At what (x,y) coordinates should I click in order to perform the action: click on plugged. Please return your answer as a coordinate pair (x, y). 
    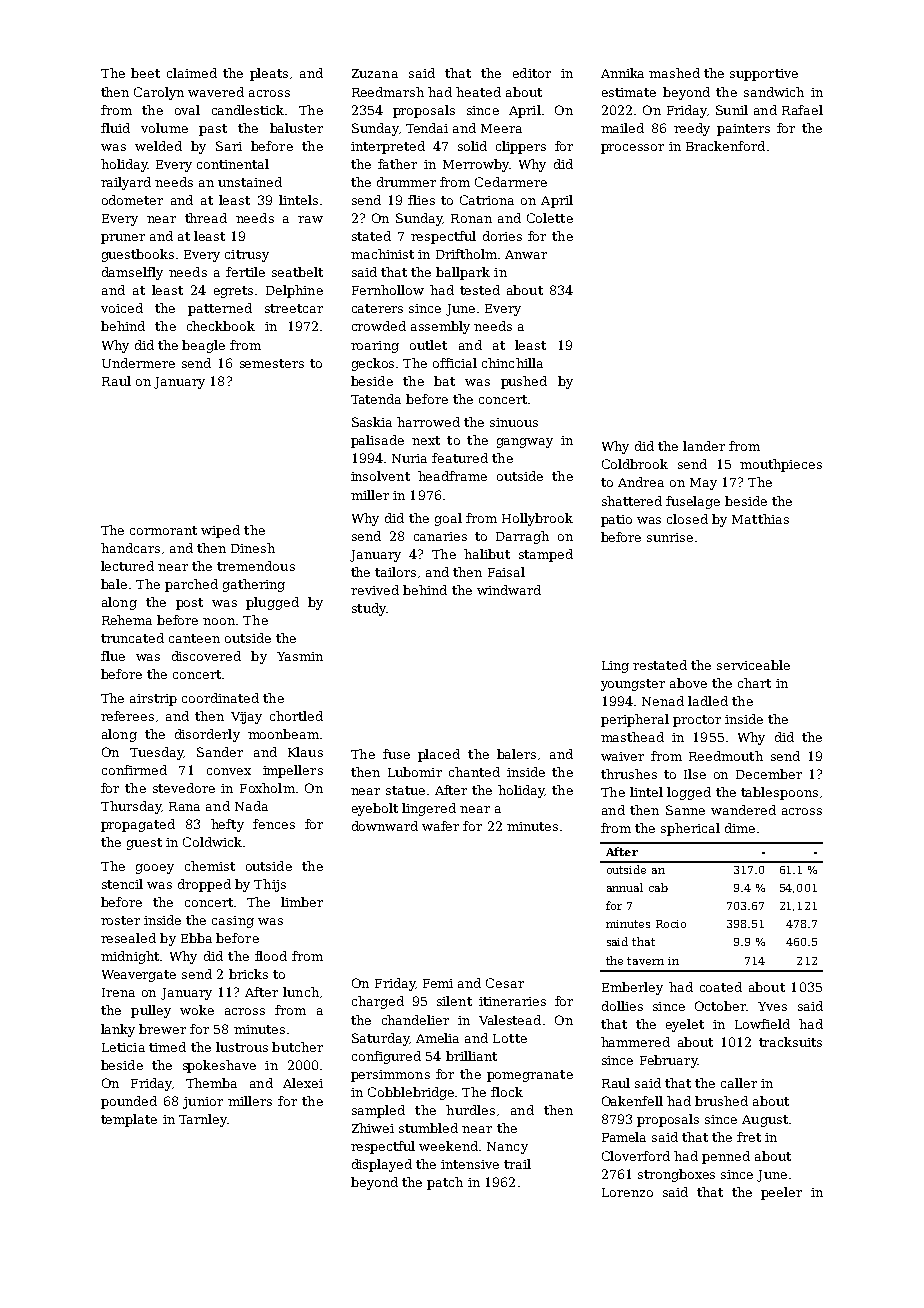
    Looking at the image, I should click on (272, 603).
